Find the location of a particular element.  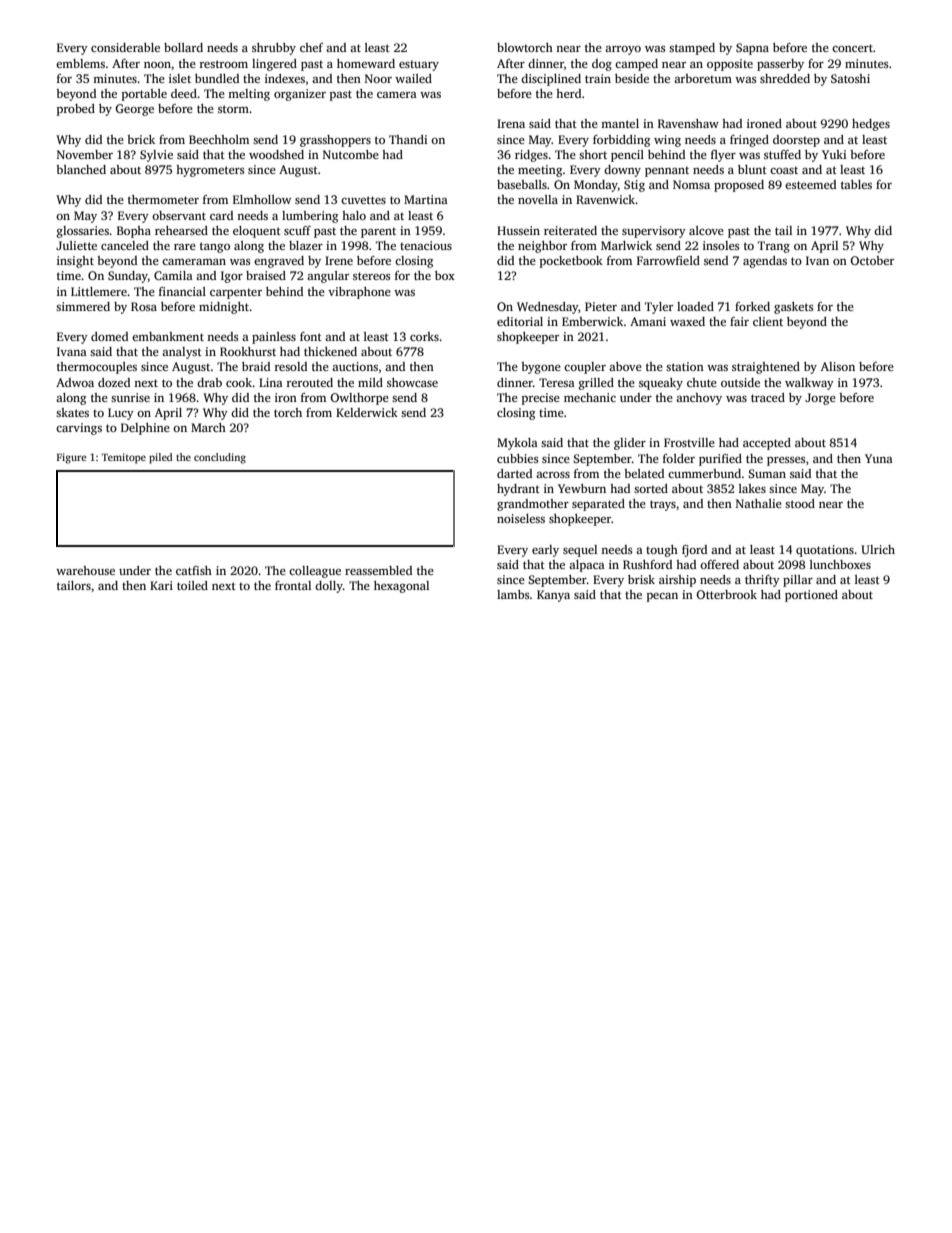

sorted is located at coordinates (651, 488).
